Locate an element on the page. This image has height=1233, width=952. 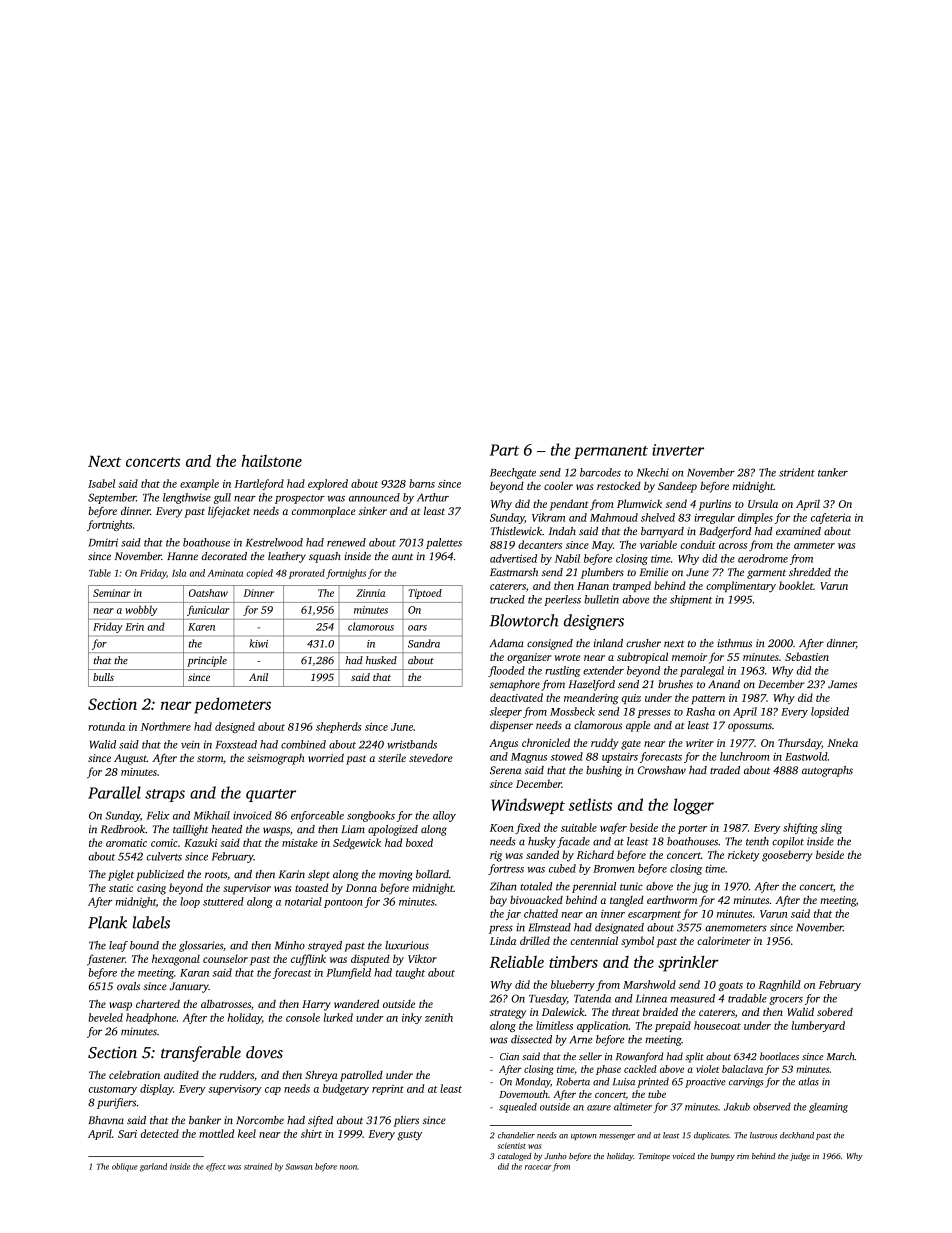
Ursula is located at coordinates (763, 503).
